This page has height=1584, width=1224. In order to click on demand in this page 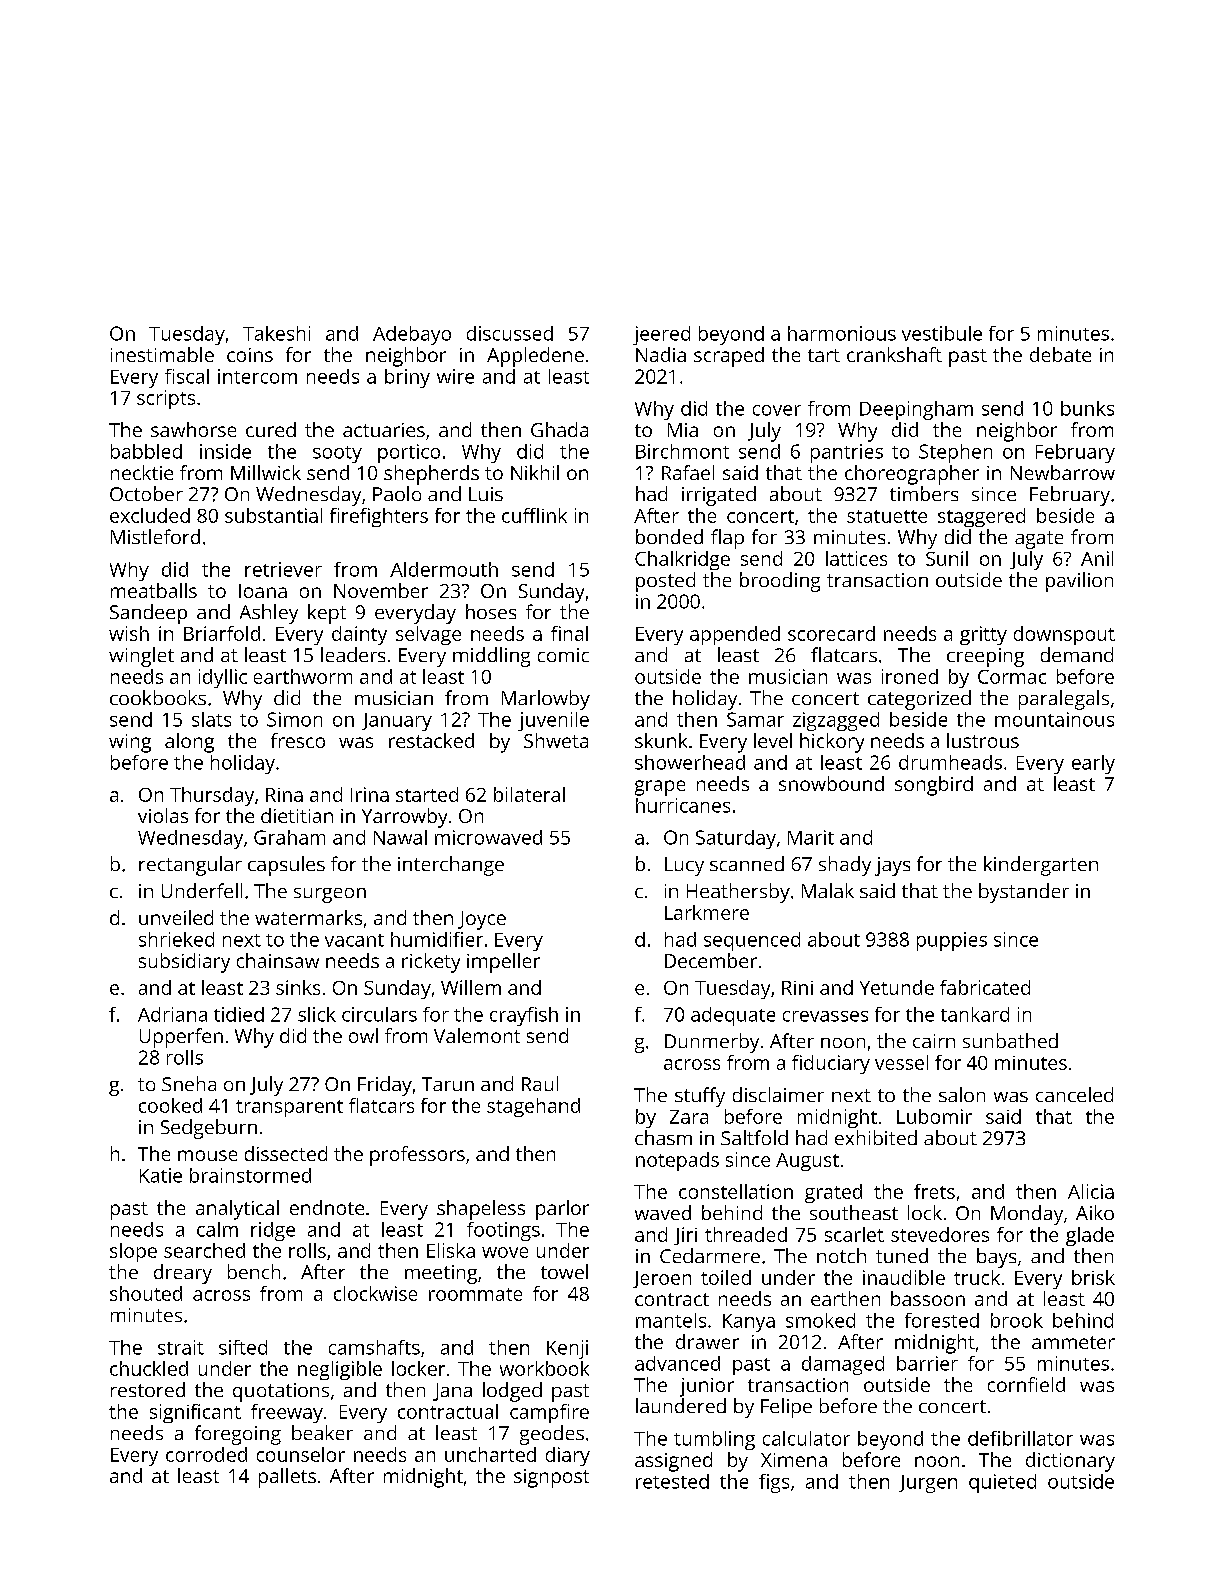, I will do `click(1077, 654)`.
